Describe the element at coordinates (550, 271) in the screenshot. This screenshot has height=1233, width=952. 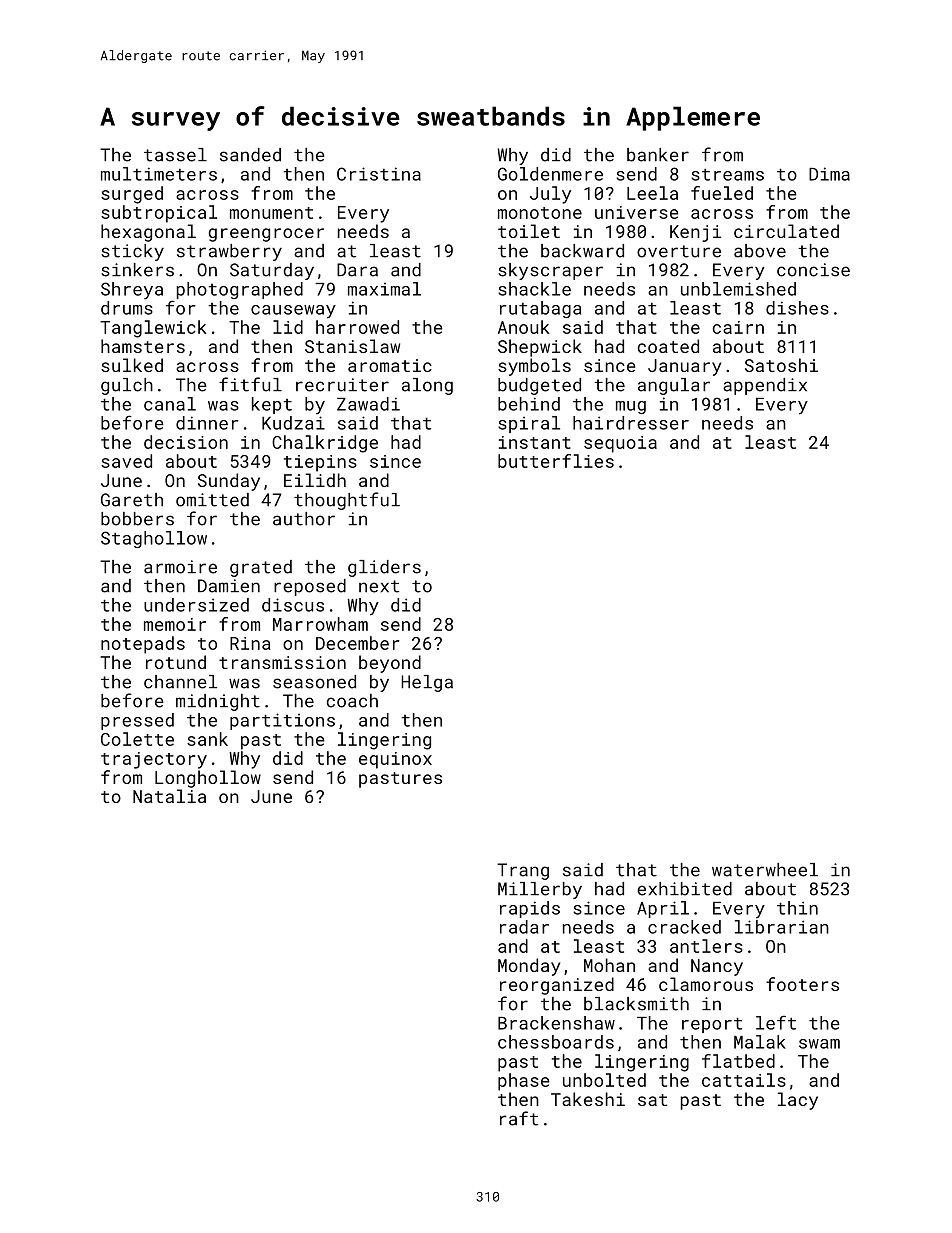
I see `skyscraper` at that location.
